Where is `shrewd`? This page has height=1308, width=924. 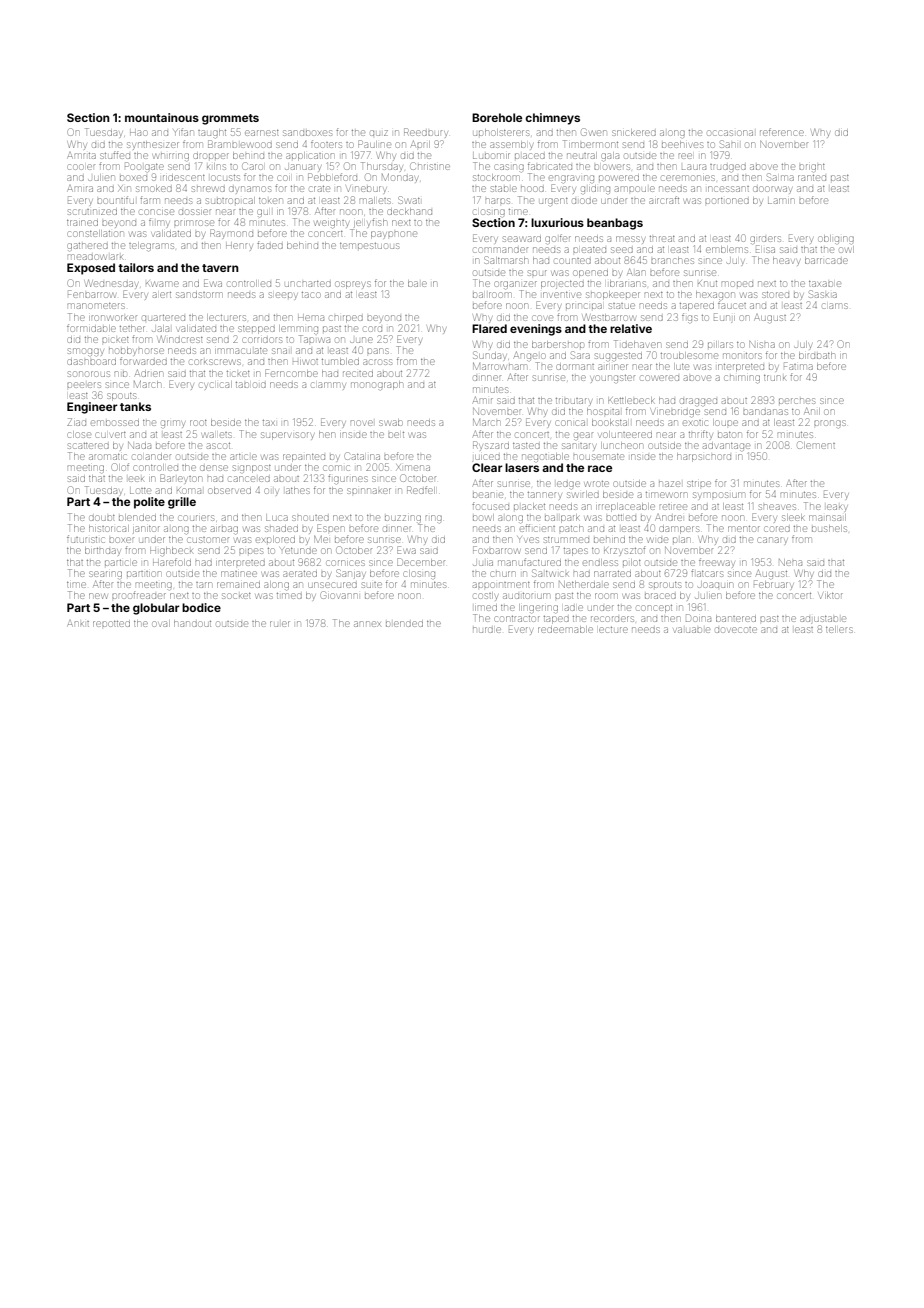 shrewd is located at coordinates (208, 189).
